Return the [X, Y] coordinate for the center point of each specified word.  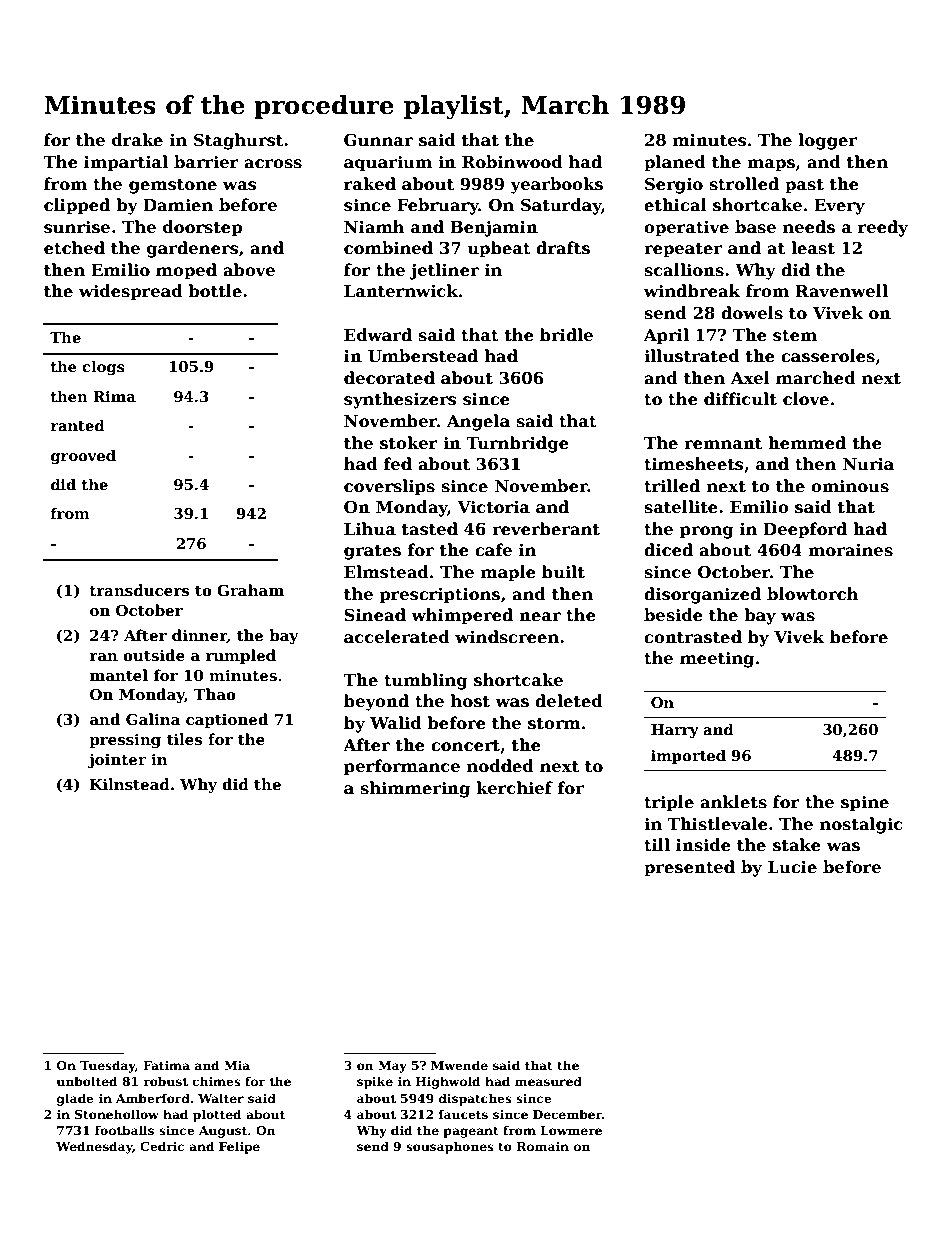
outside [154, 655]
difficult [740, 399]
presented [689, 868]
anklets [733, 802]
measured [548, 1081]
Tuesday [107, 1066]
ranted [78, 425]
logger [828, 141]
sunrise [77, 227]
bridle [566, 335]
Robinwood [512, 162]
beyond [376, 702]
